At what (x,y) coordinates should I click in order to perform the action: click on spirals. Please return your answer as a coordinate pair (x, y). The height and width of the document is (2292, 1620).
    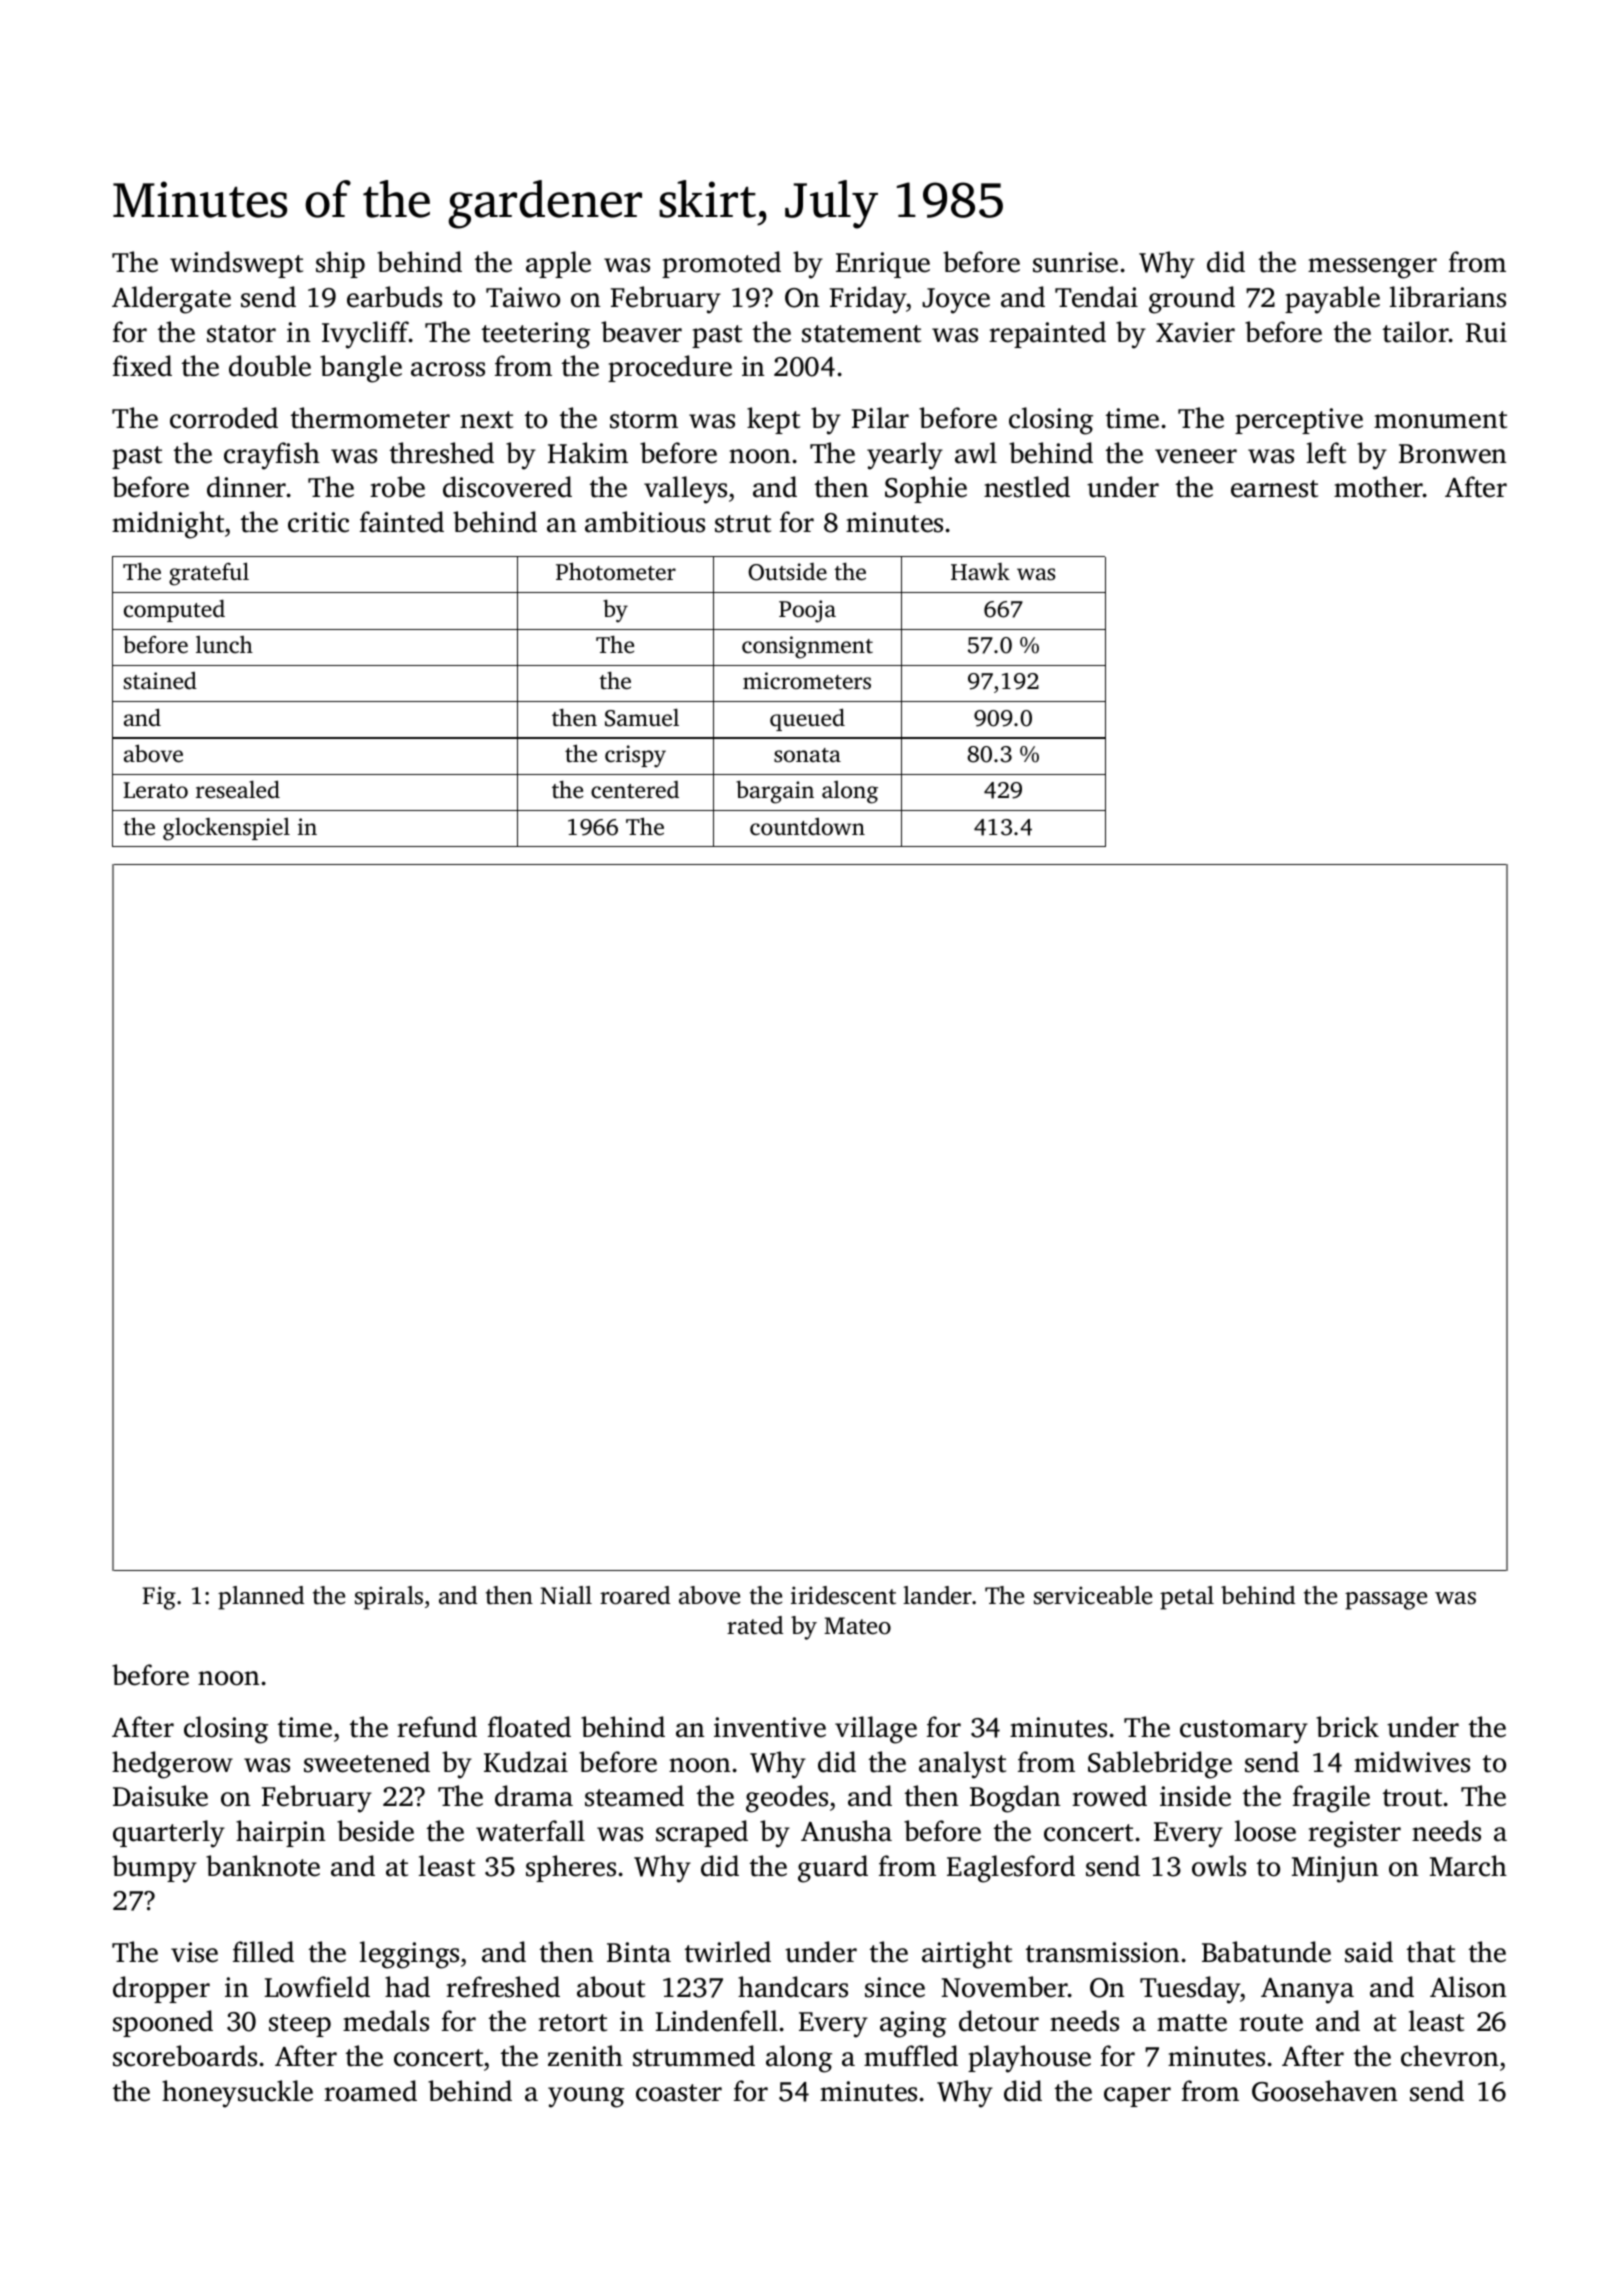
    Looking at the image, I should click on (389, 1598).
